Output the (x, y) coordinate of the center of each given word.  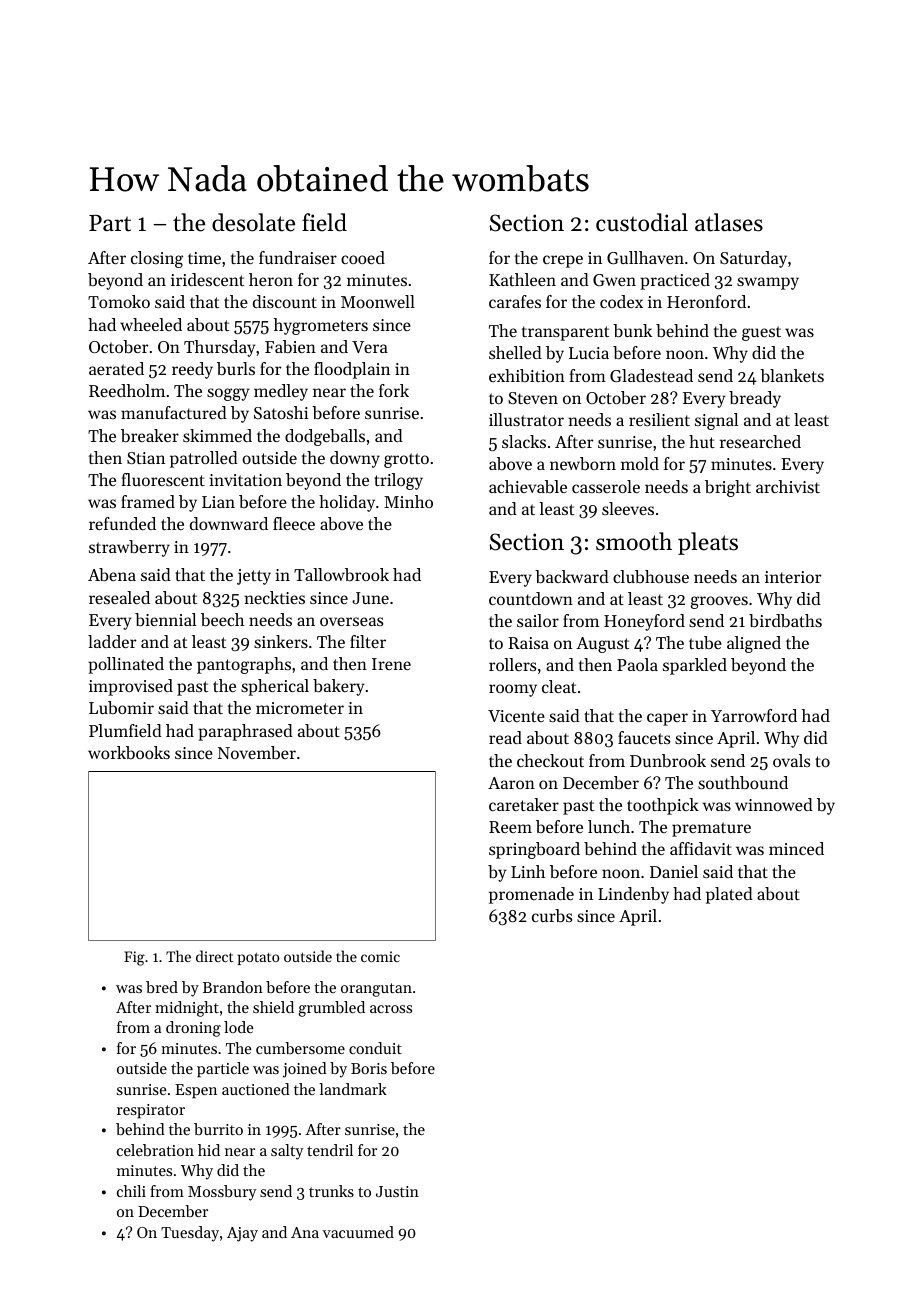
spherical (275, 687)
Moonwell (378, 301)
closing (157, 259)
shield (273, 1007)
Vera (370, 347)
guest (761, 333)
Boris (369, 1068)
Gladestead (651, 375)
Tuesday (190, 1234)
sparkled (695, 666)
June (370, 598)
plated (729, 895)
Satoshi (281, 412)
